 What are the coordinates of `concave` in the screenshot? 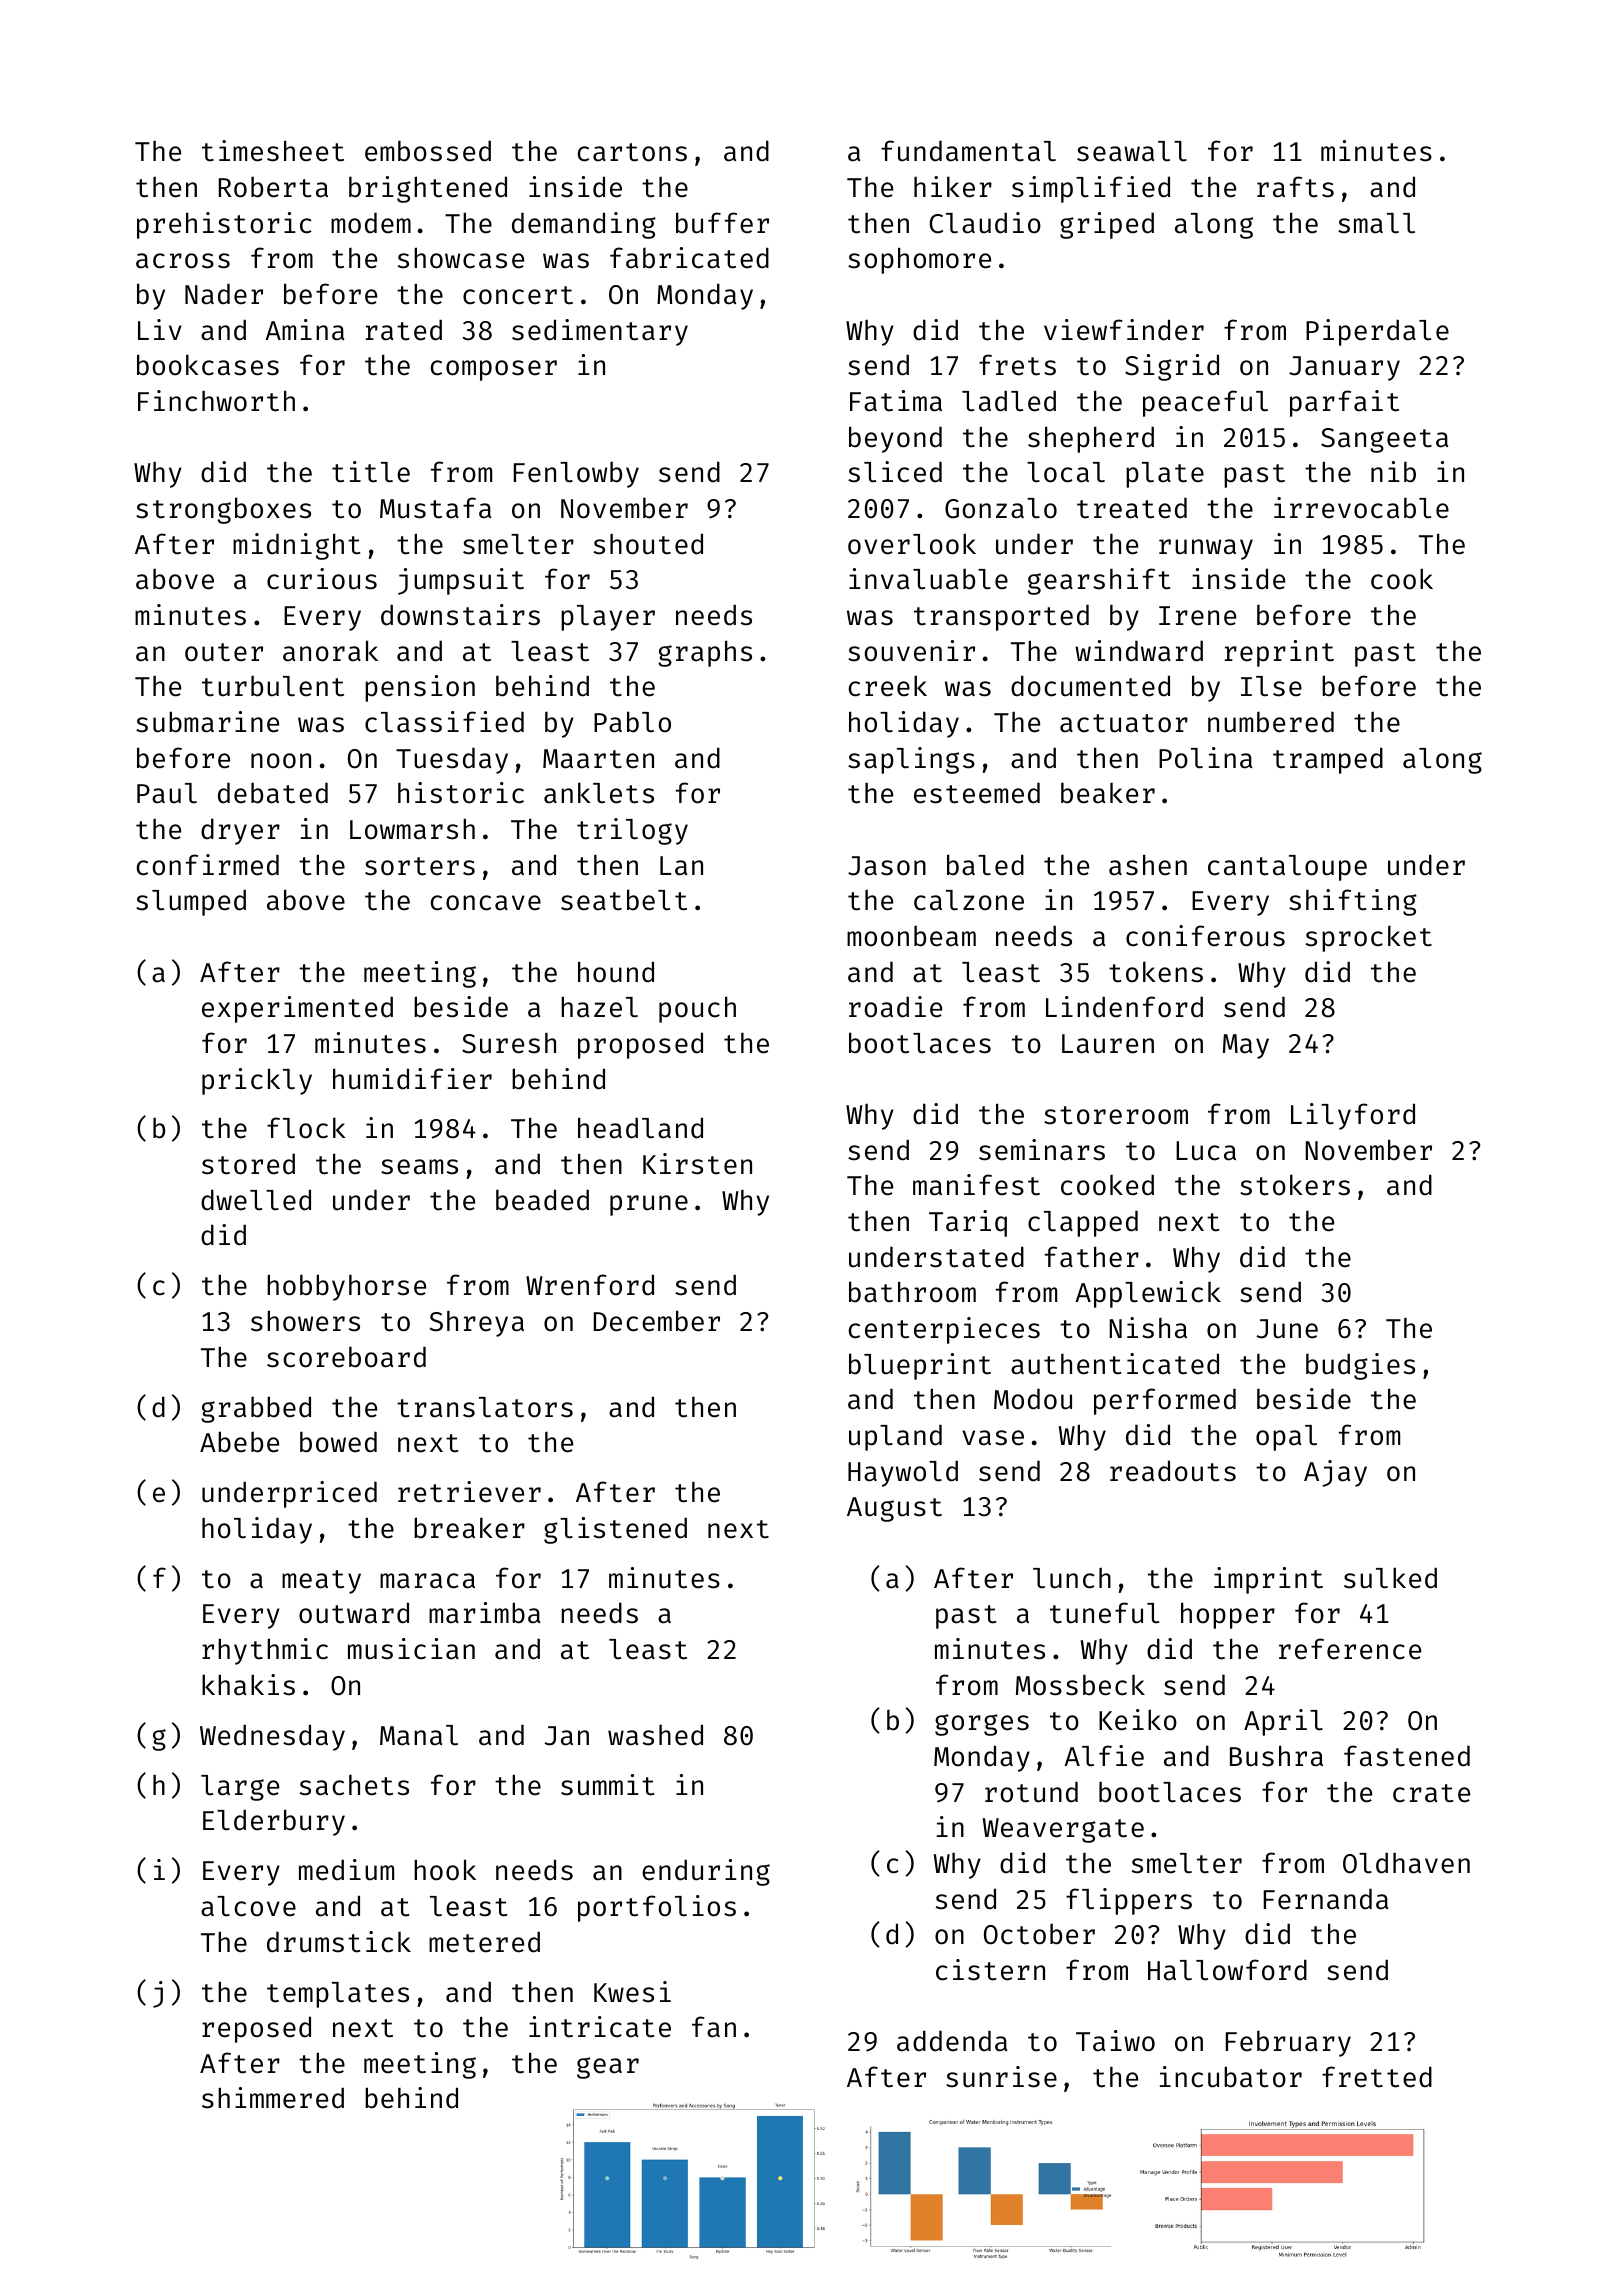 It's located at (486, 903).
